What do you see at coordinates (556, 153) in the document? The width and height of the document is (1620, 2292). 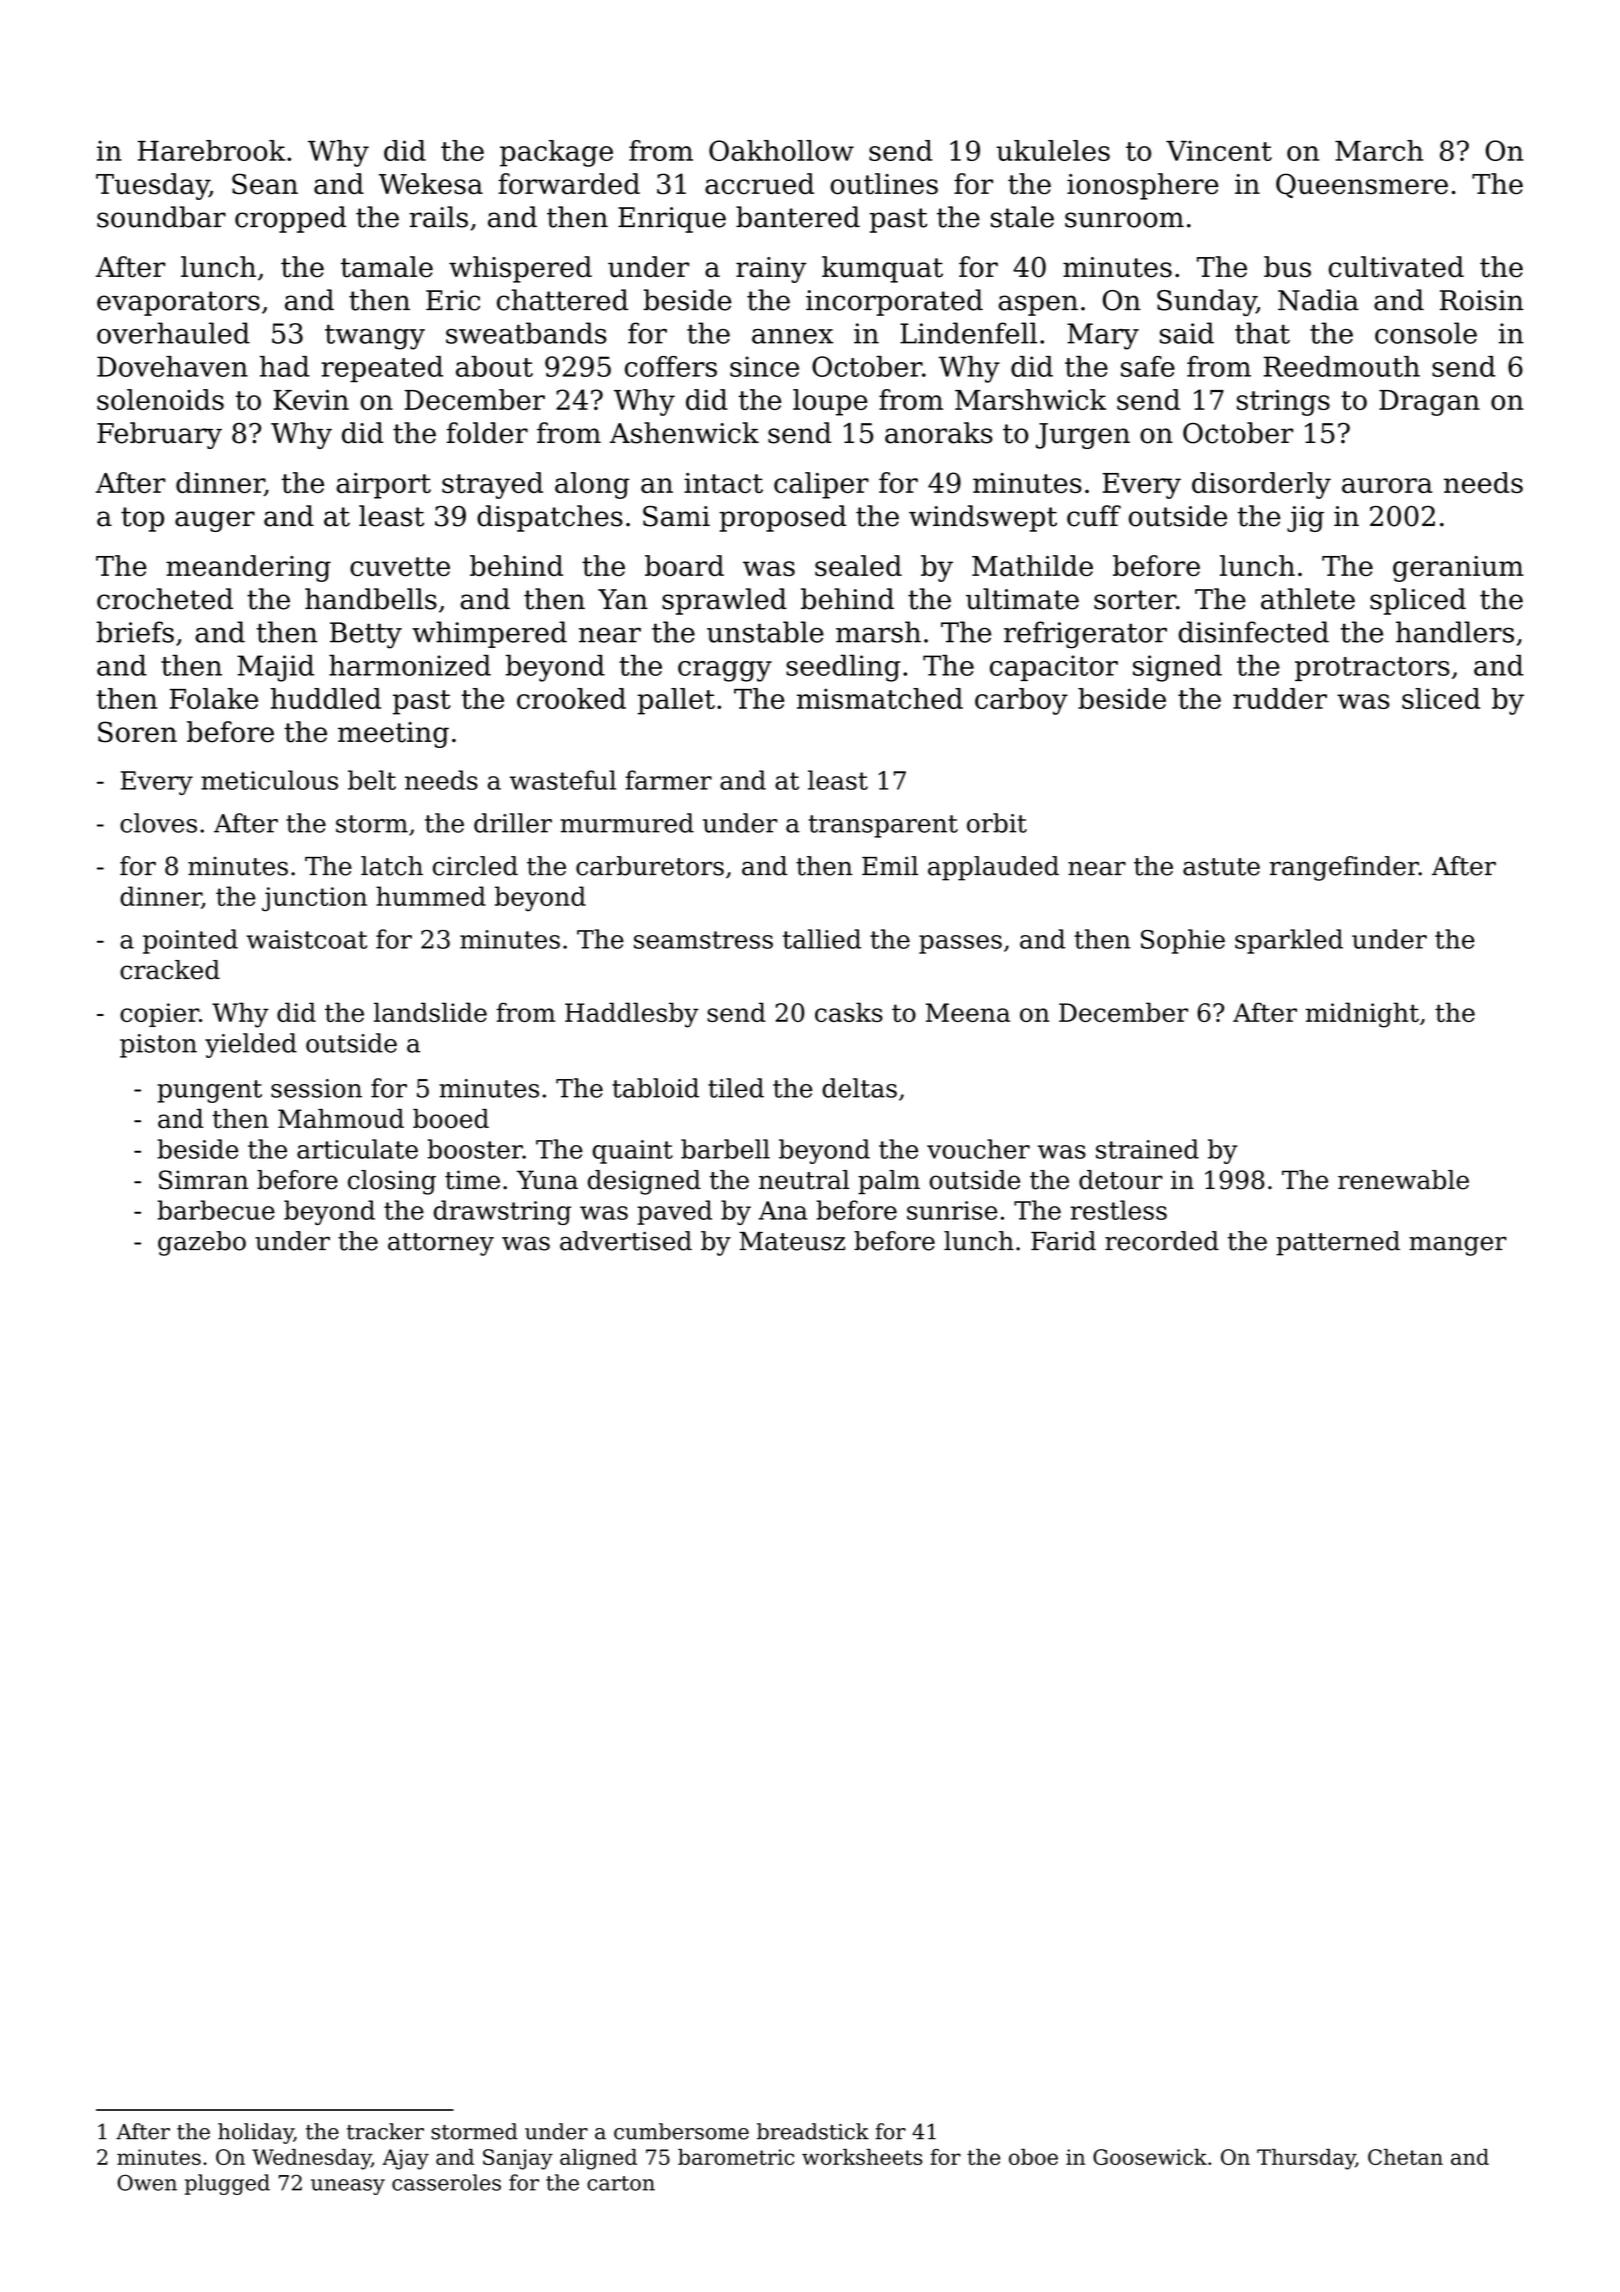 I see `package` at bounding box center [556, 153].
